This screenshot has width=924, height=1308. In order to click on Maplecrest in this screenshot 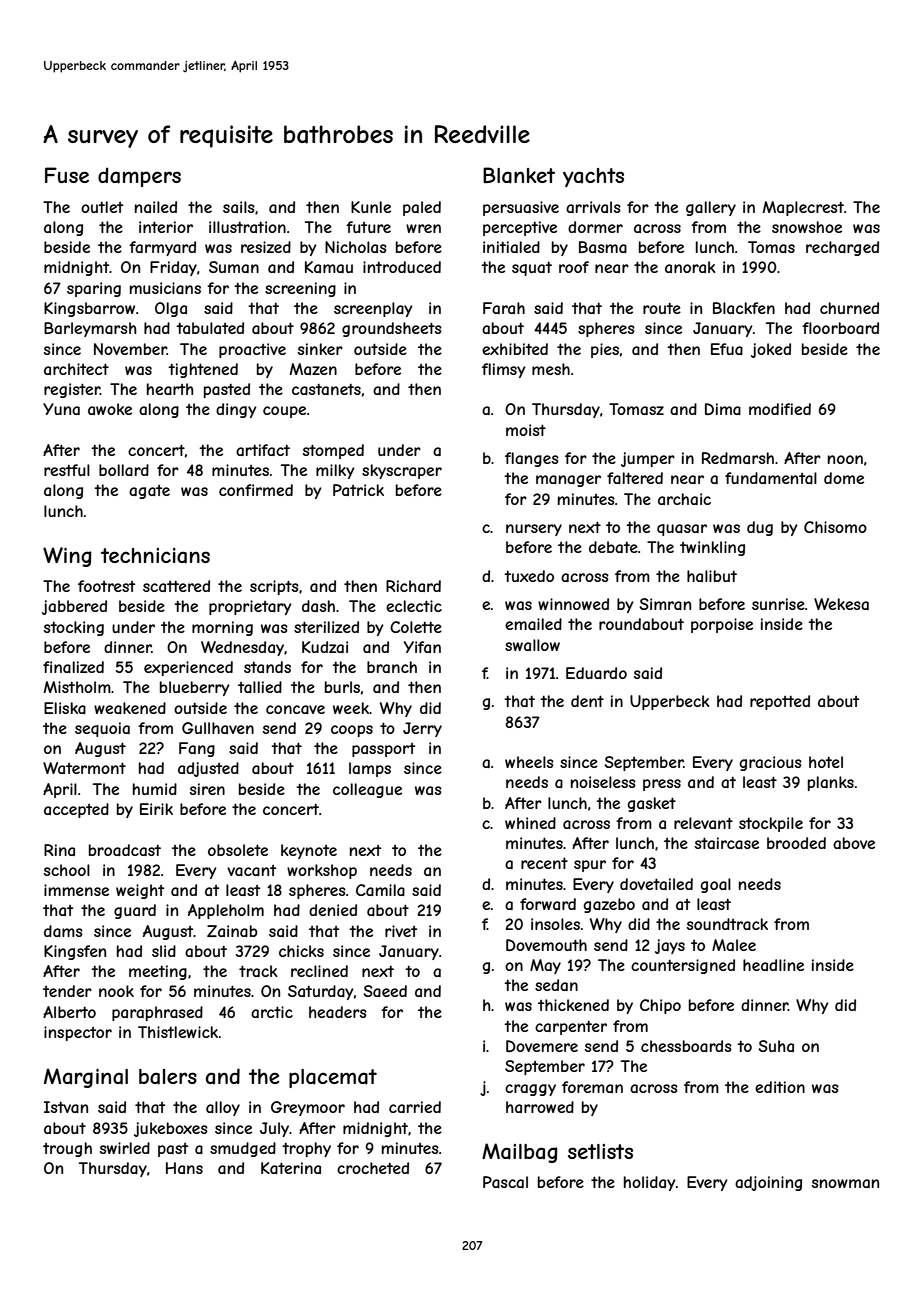, I will do `click(803, 208)`.
